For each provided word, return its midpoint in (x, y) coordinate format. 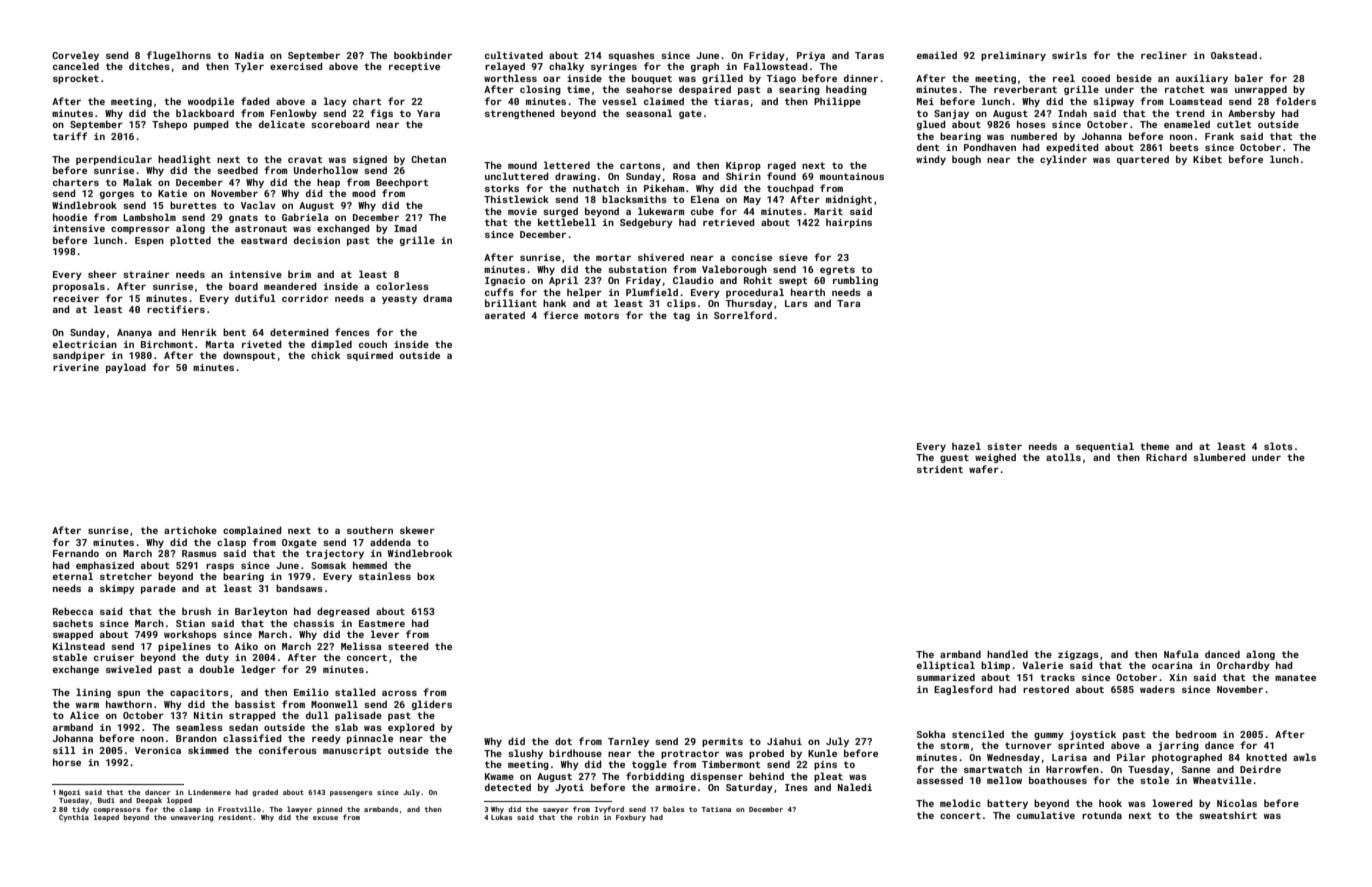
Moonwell (334, 704)
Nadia (249, 55)
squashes (631, 56)
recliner (1164, 55)
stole (1154, 780)
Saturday (749, 788)
